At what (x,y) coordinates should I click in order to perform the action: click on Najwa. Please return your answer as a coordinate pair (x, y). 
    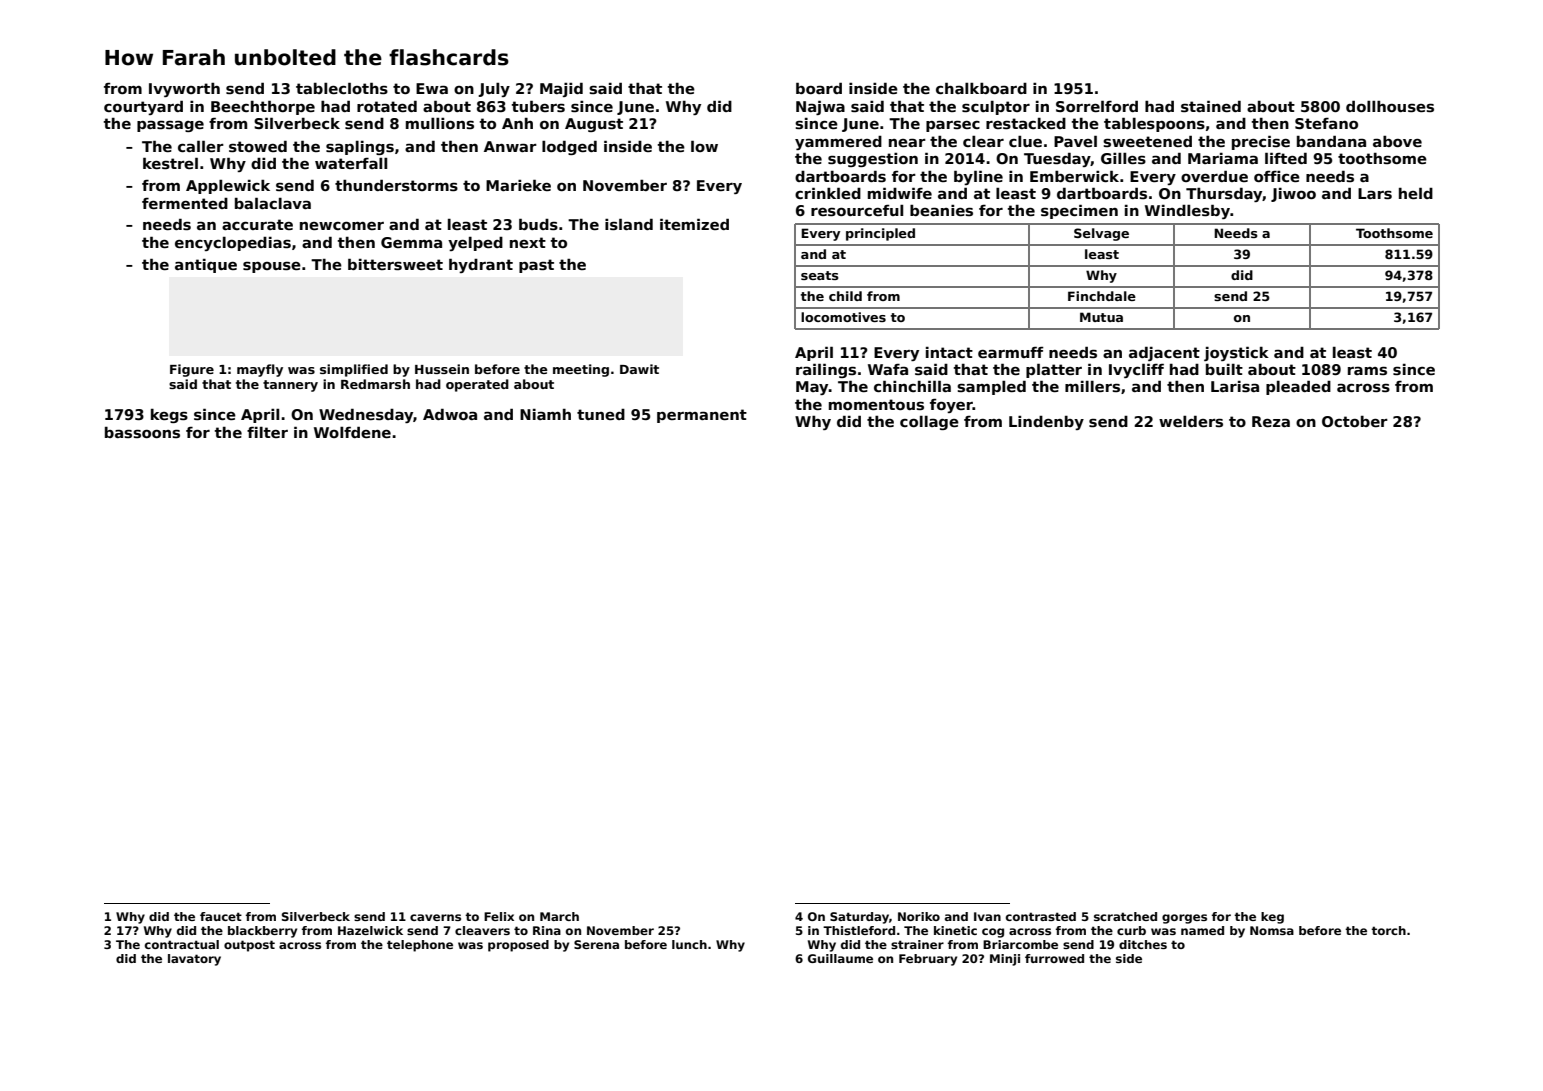
    Looking at the image, I should click on (820, 107).
